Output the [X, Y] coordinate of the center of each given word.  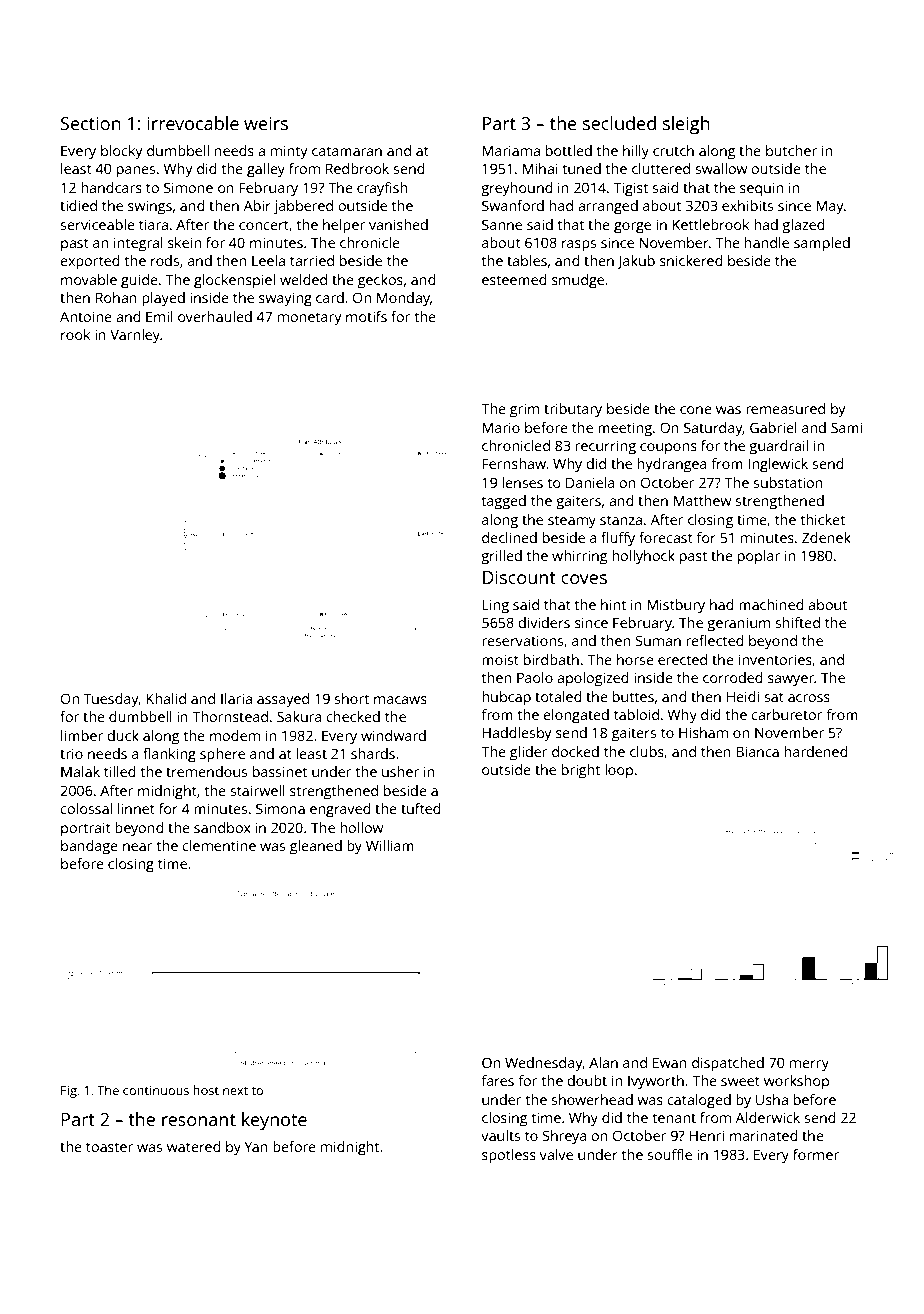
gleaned [316, 847]
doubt [587, 1080]
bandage [89, 847]
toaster [109, 1147]
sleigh [686, 125]
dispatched [728, 1064]
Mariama [511, 150]
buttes [633, 696]
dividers [544, 622]
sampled [822, 244]
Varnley [135, 336]
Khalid [166, 698]
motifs [366, 316]
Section [91, 123]
